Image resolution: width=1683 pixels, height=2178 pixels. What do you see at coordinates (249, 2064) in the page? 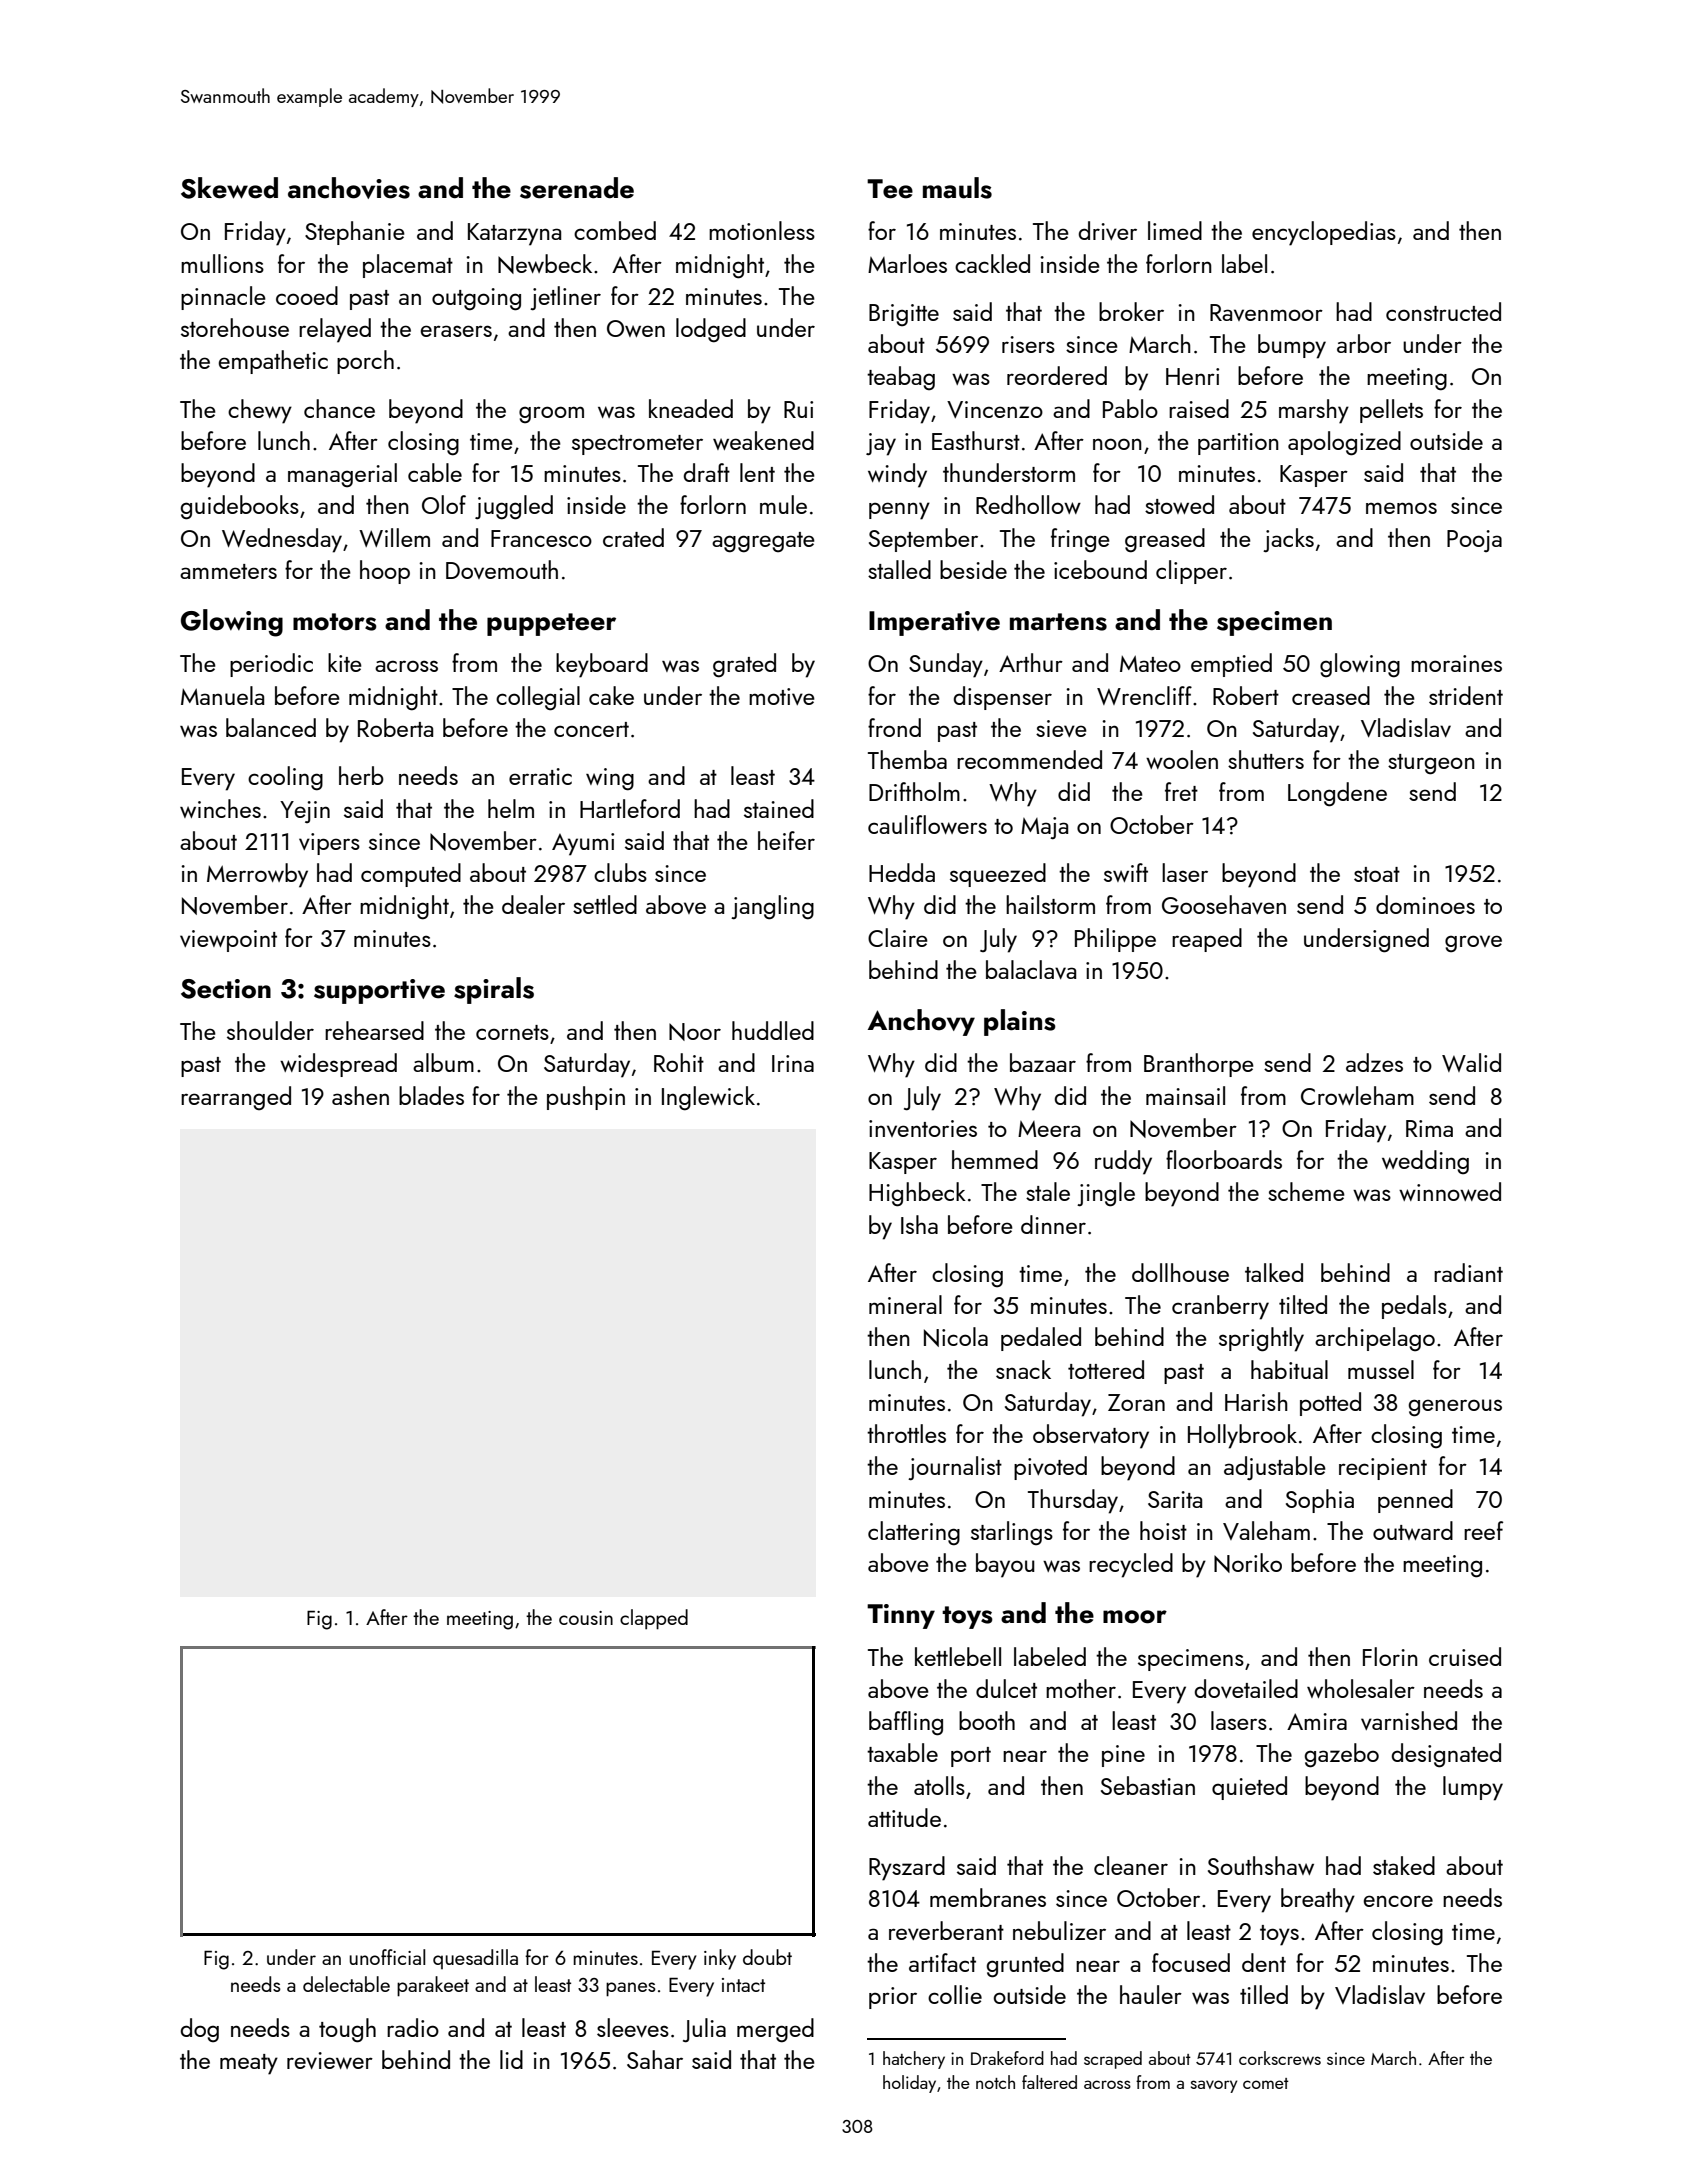
I see `meaty` at bounding box center [249, 2064].
